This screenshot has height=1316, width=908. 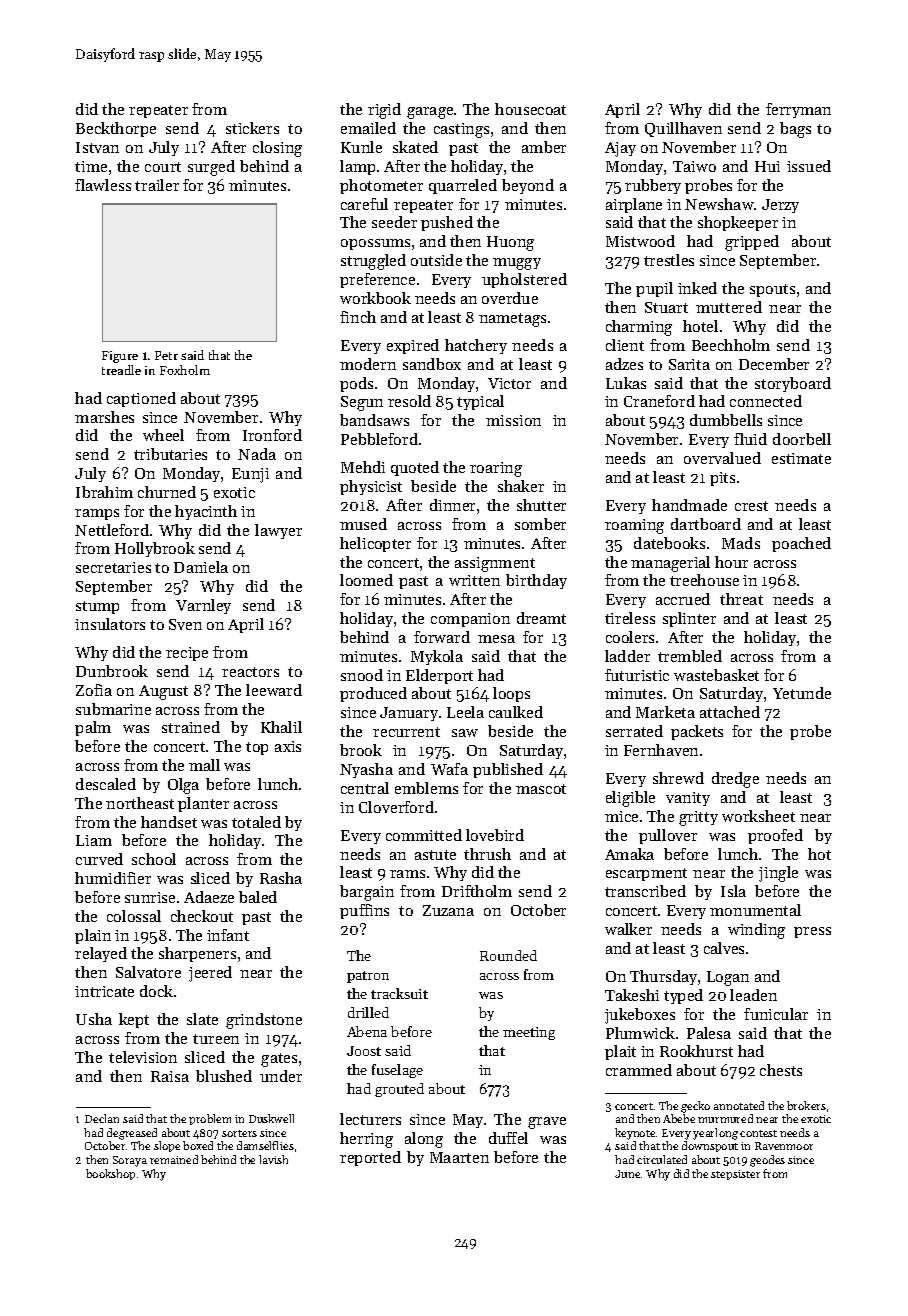 I want to click on grave, so click(x=547, y=1123).
